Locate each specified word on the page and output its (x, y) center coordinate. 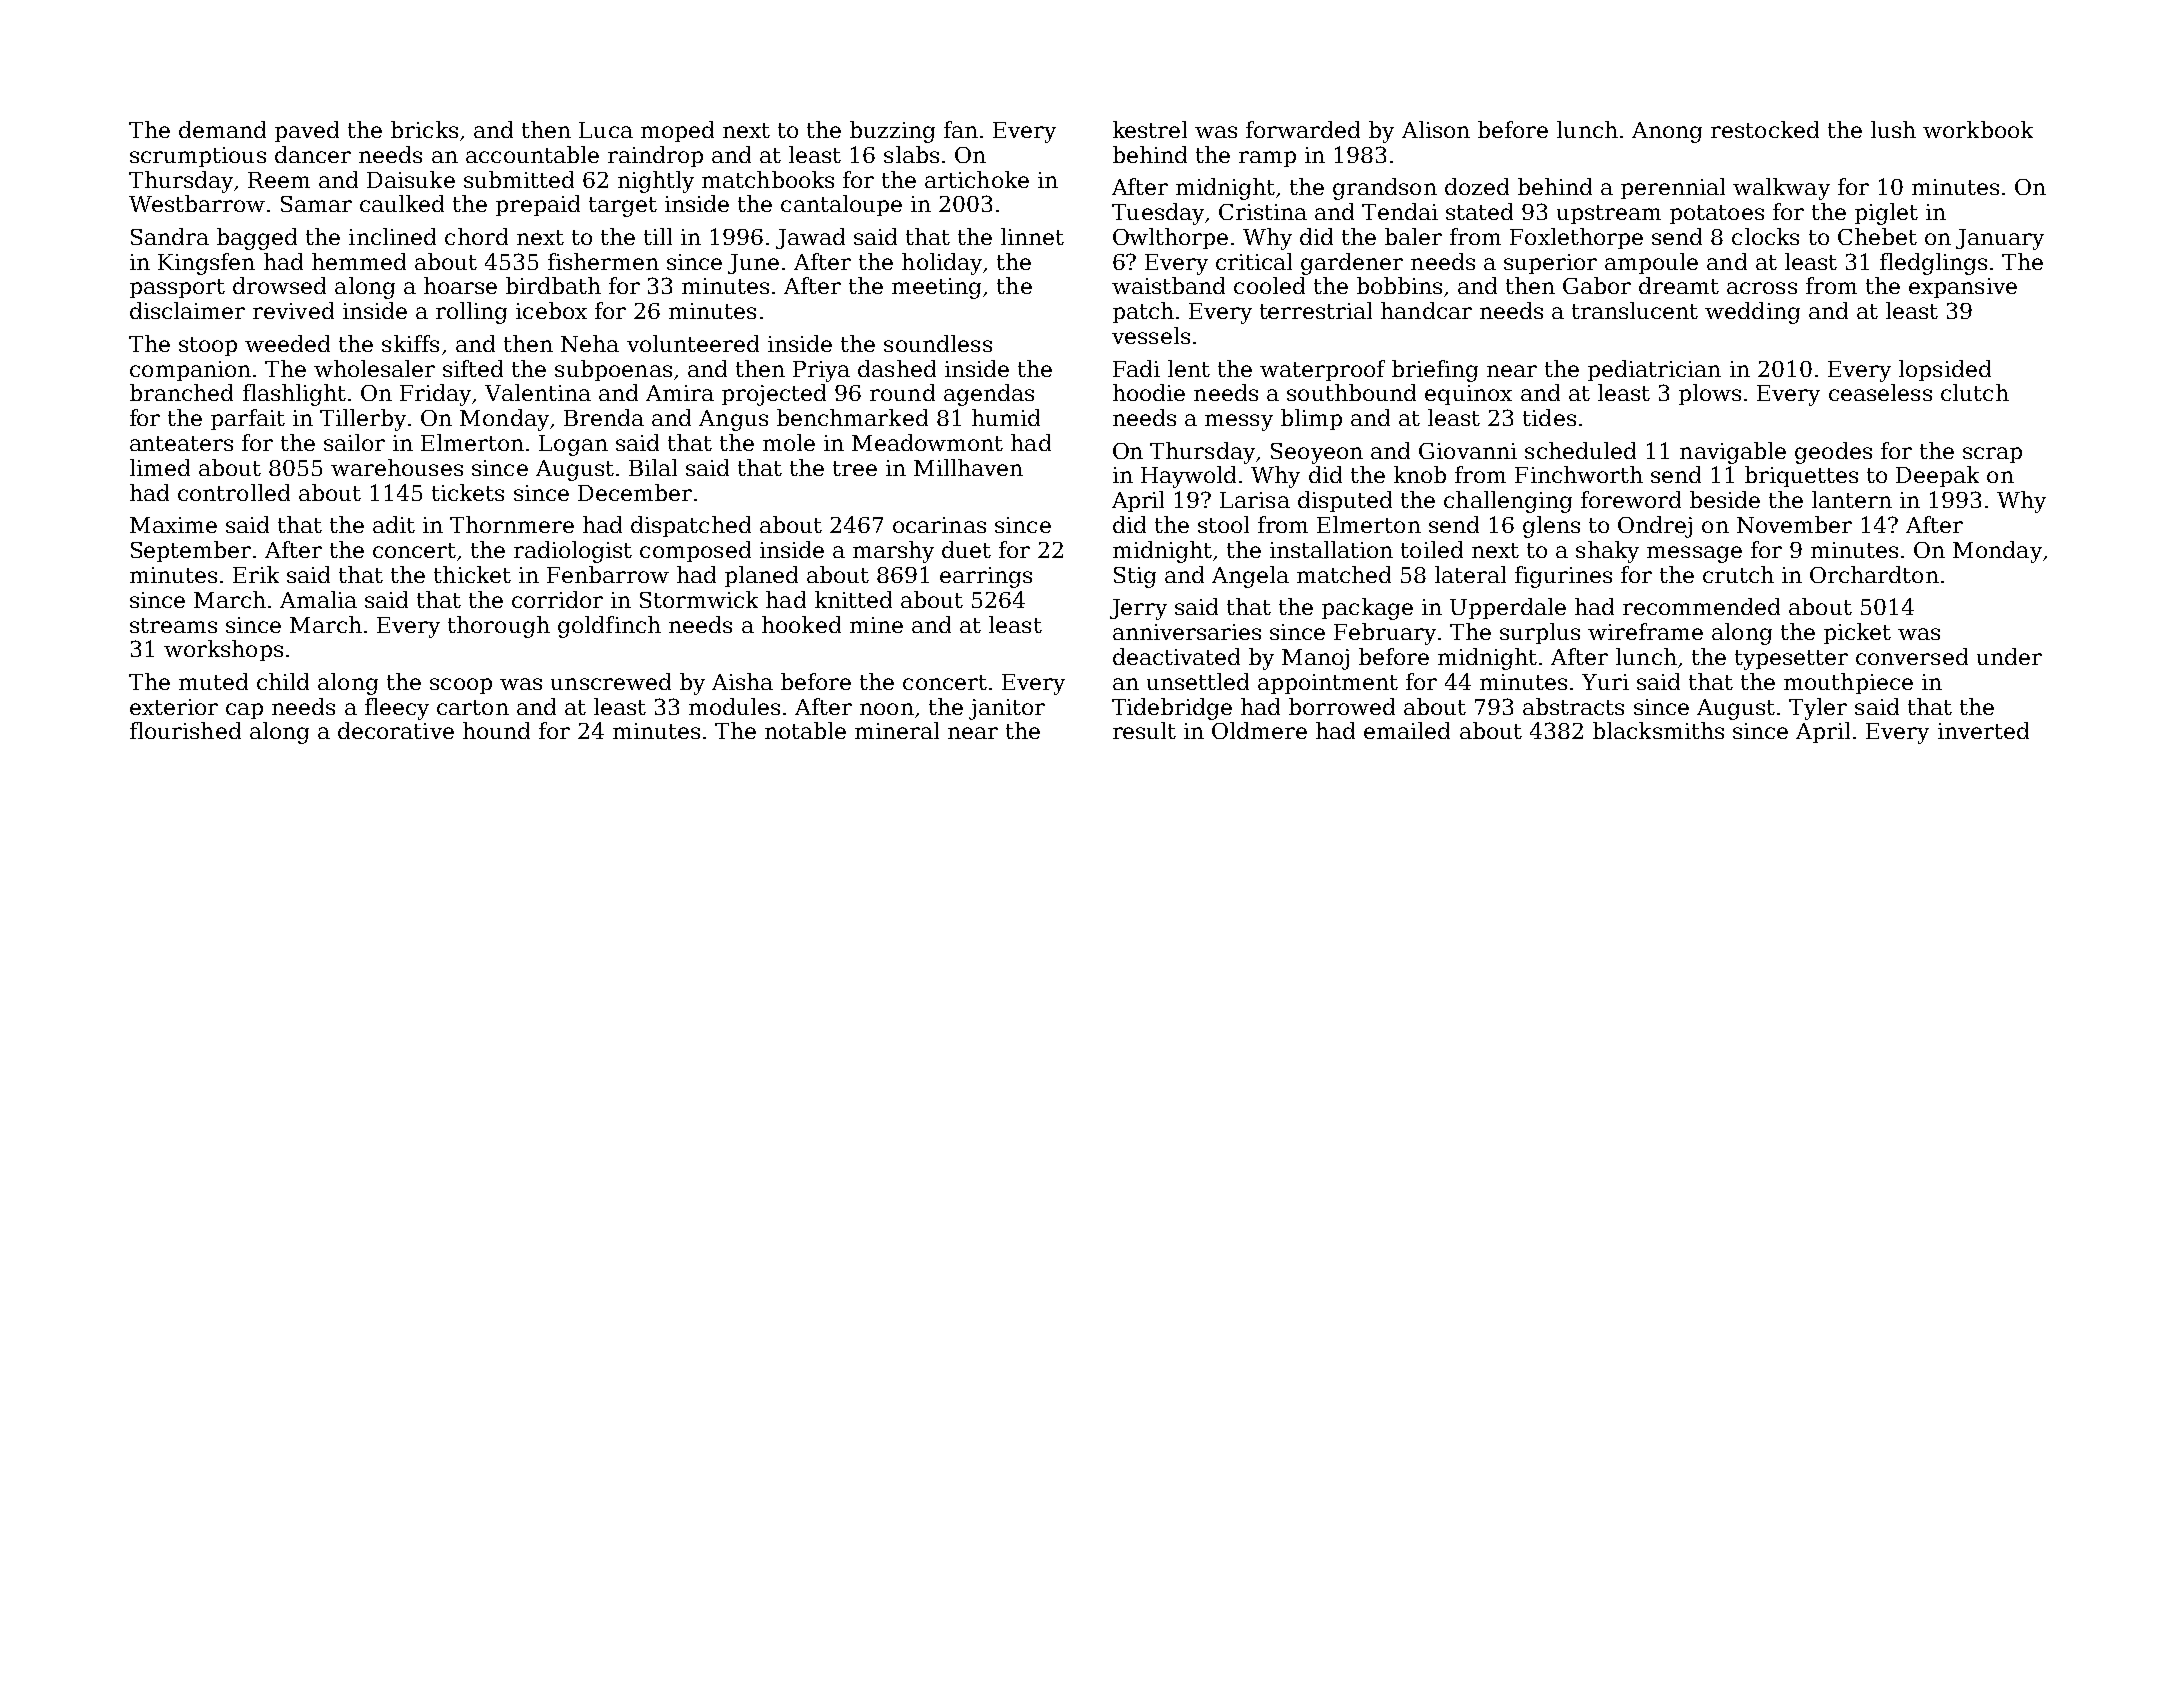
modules (734, 706)
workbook (1978, 129)
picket (1857, 633)
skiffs (410, 343)
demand (222, 129)
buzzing (892, 132)
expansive (1963, 288)
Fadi (1136, 368)
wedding (1752, 313)
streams (173, 625)
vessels (1151, 335)
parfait (248, 419)
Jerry (1138, 609)
